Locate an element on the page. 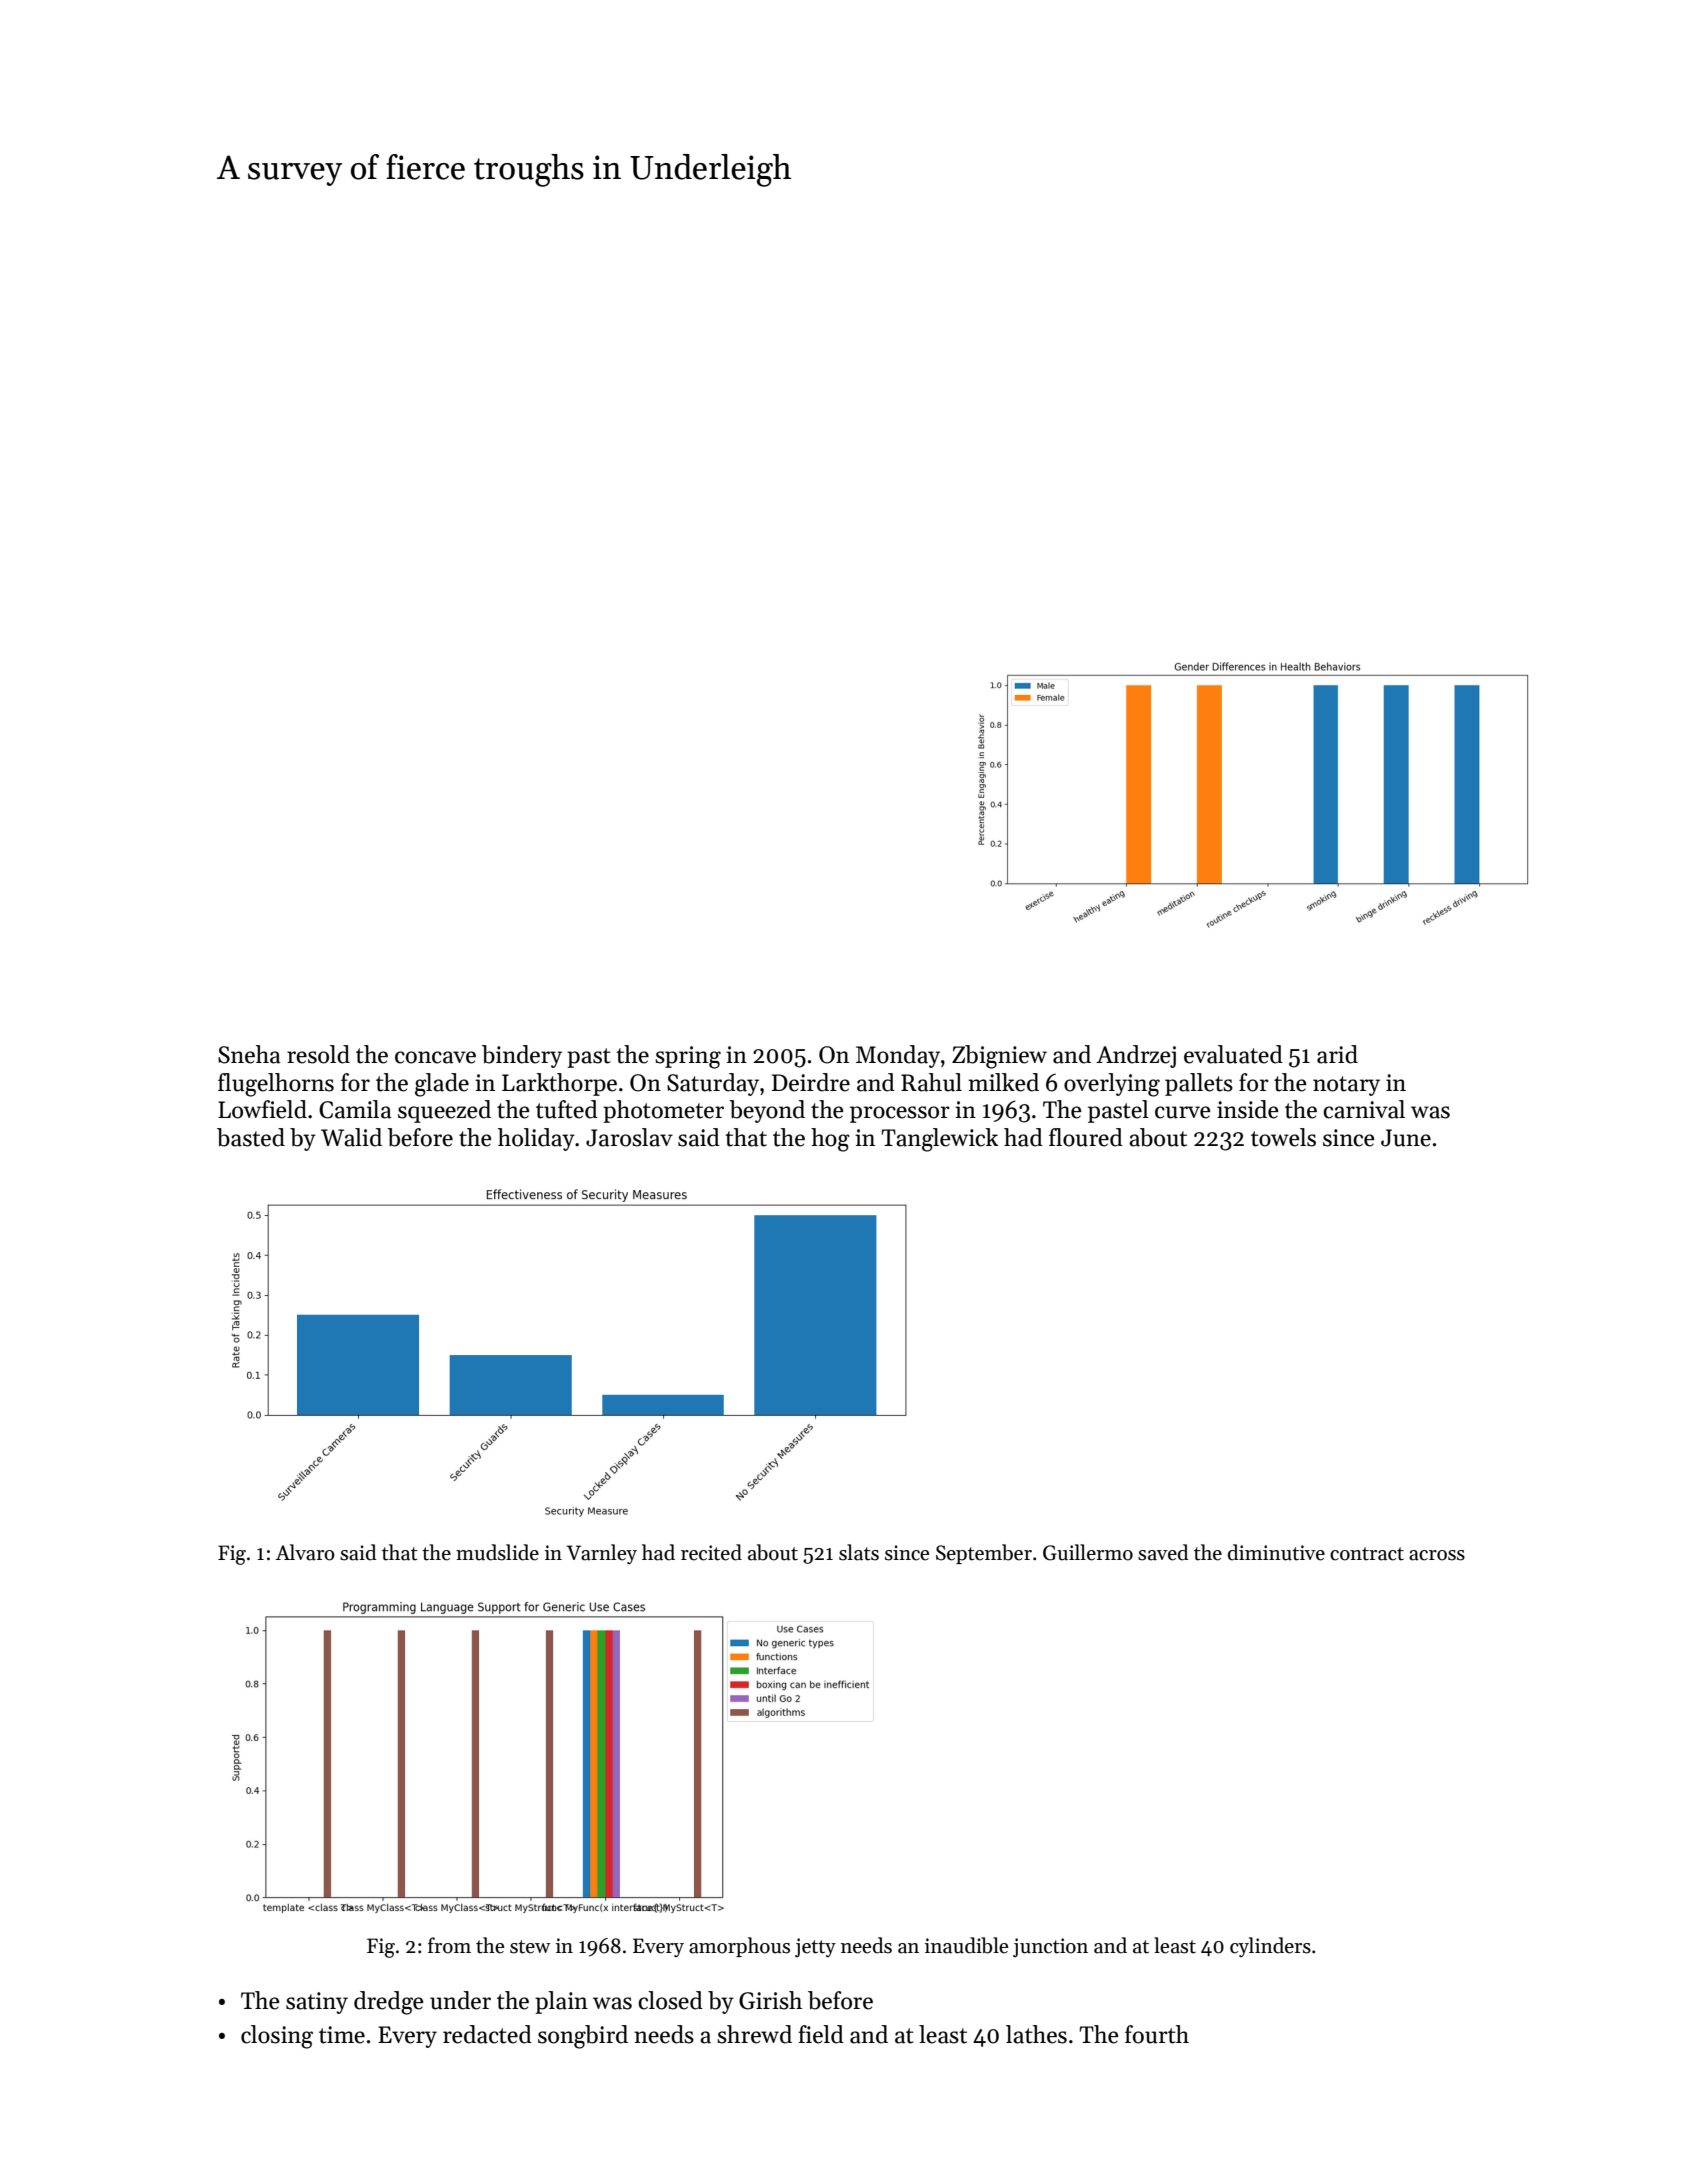 The height and width of the document is (2178, 1683). dredge is located at coordinates (389, 2003).
